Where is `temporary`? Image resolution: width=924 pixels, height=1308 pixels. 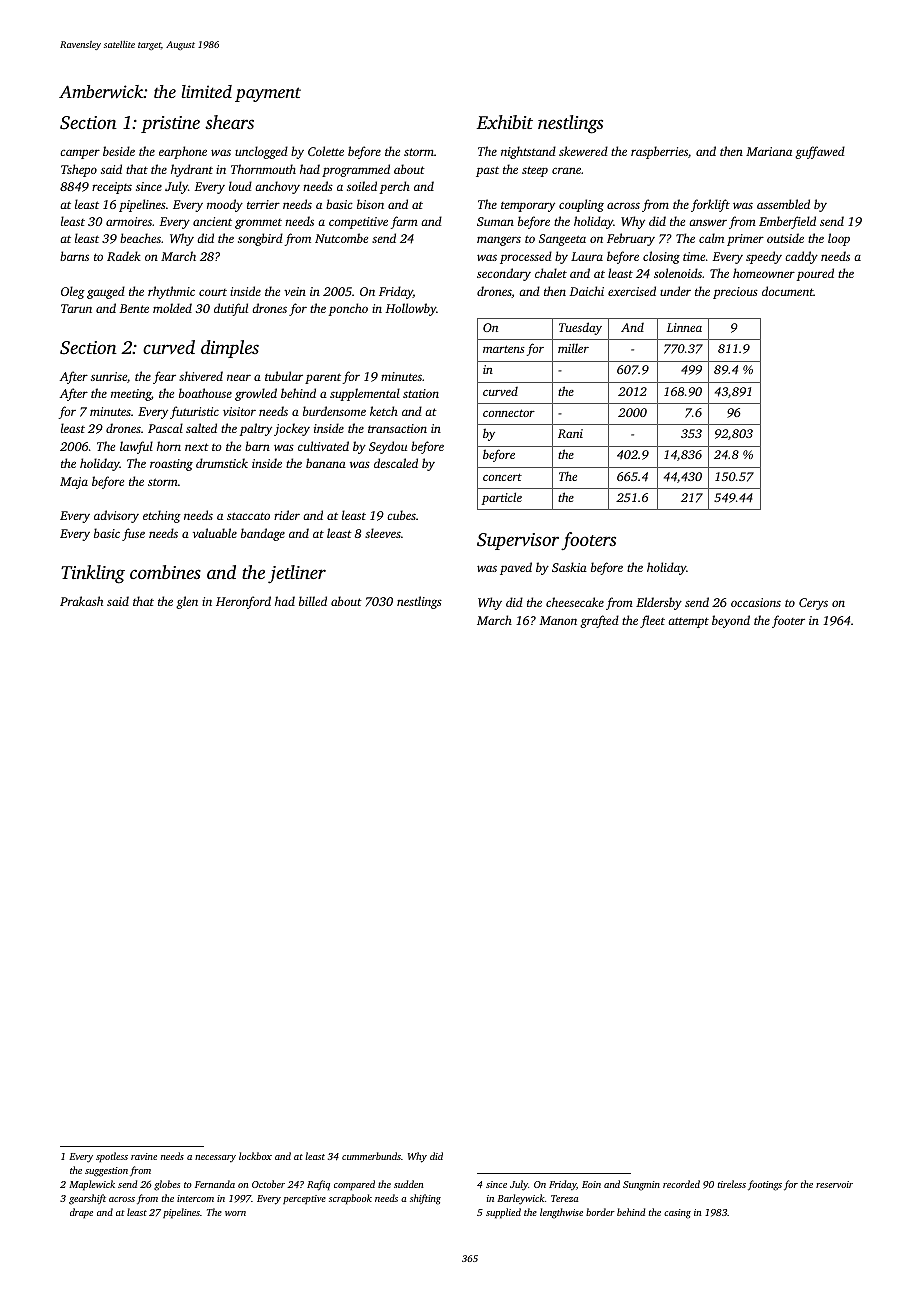 temporary is located at coordinates (528, 207).
